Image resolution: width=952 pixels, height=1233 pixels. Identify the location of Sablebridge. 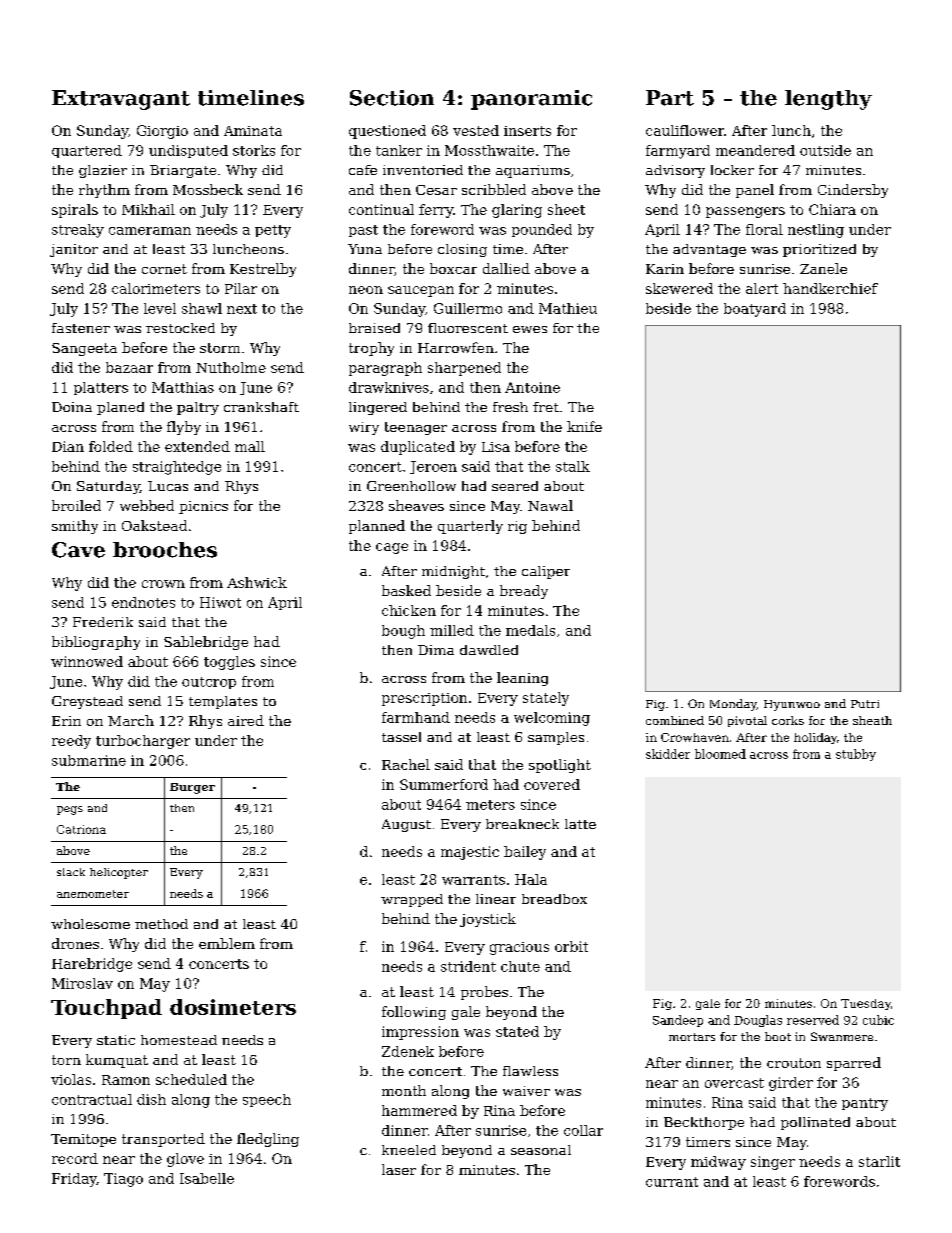
(206, 643).
